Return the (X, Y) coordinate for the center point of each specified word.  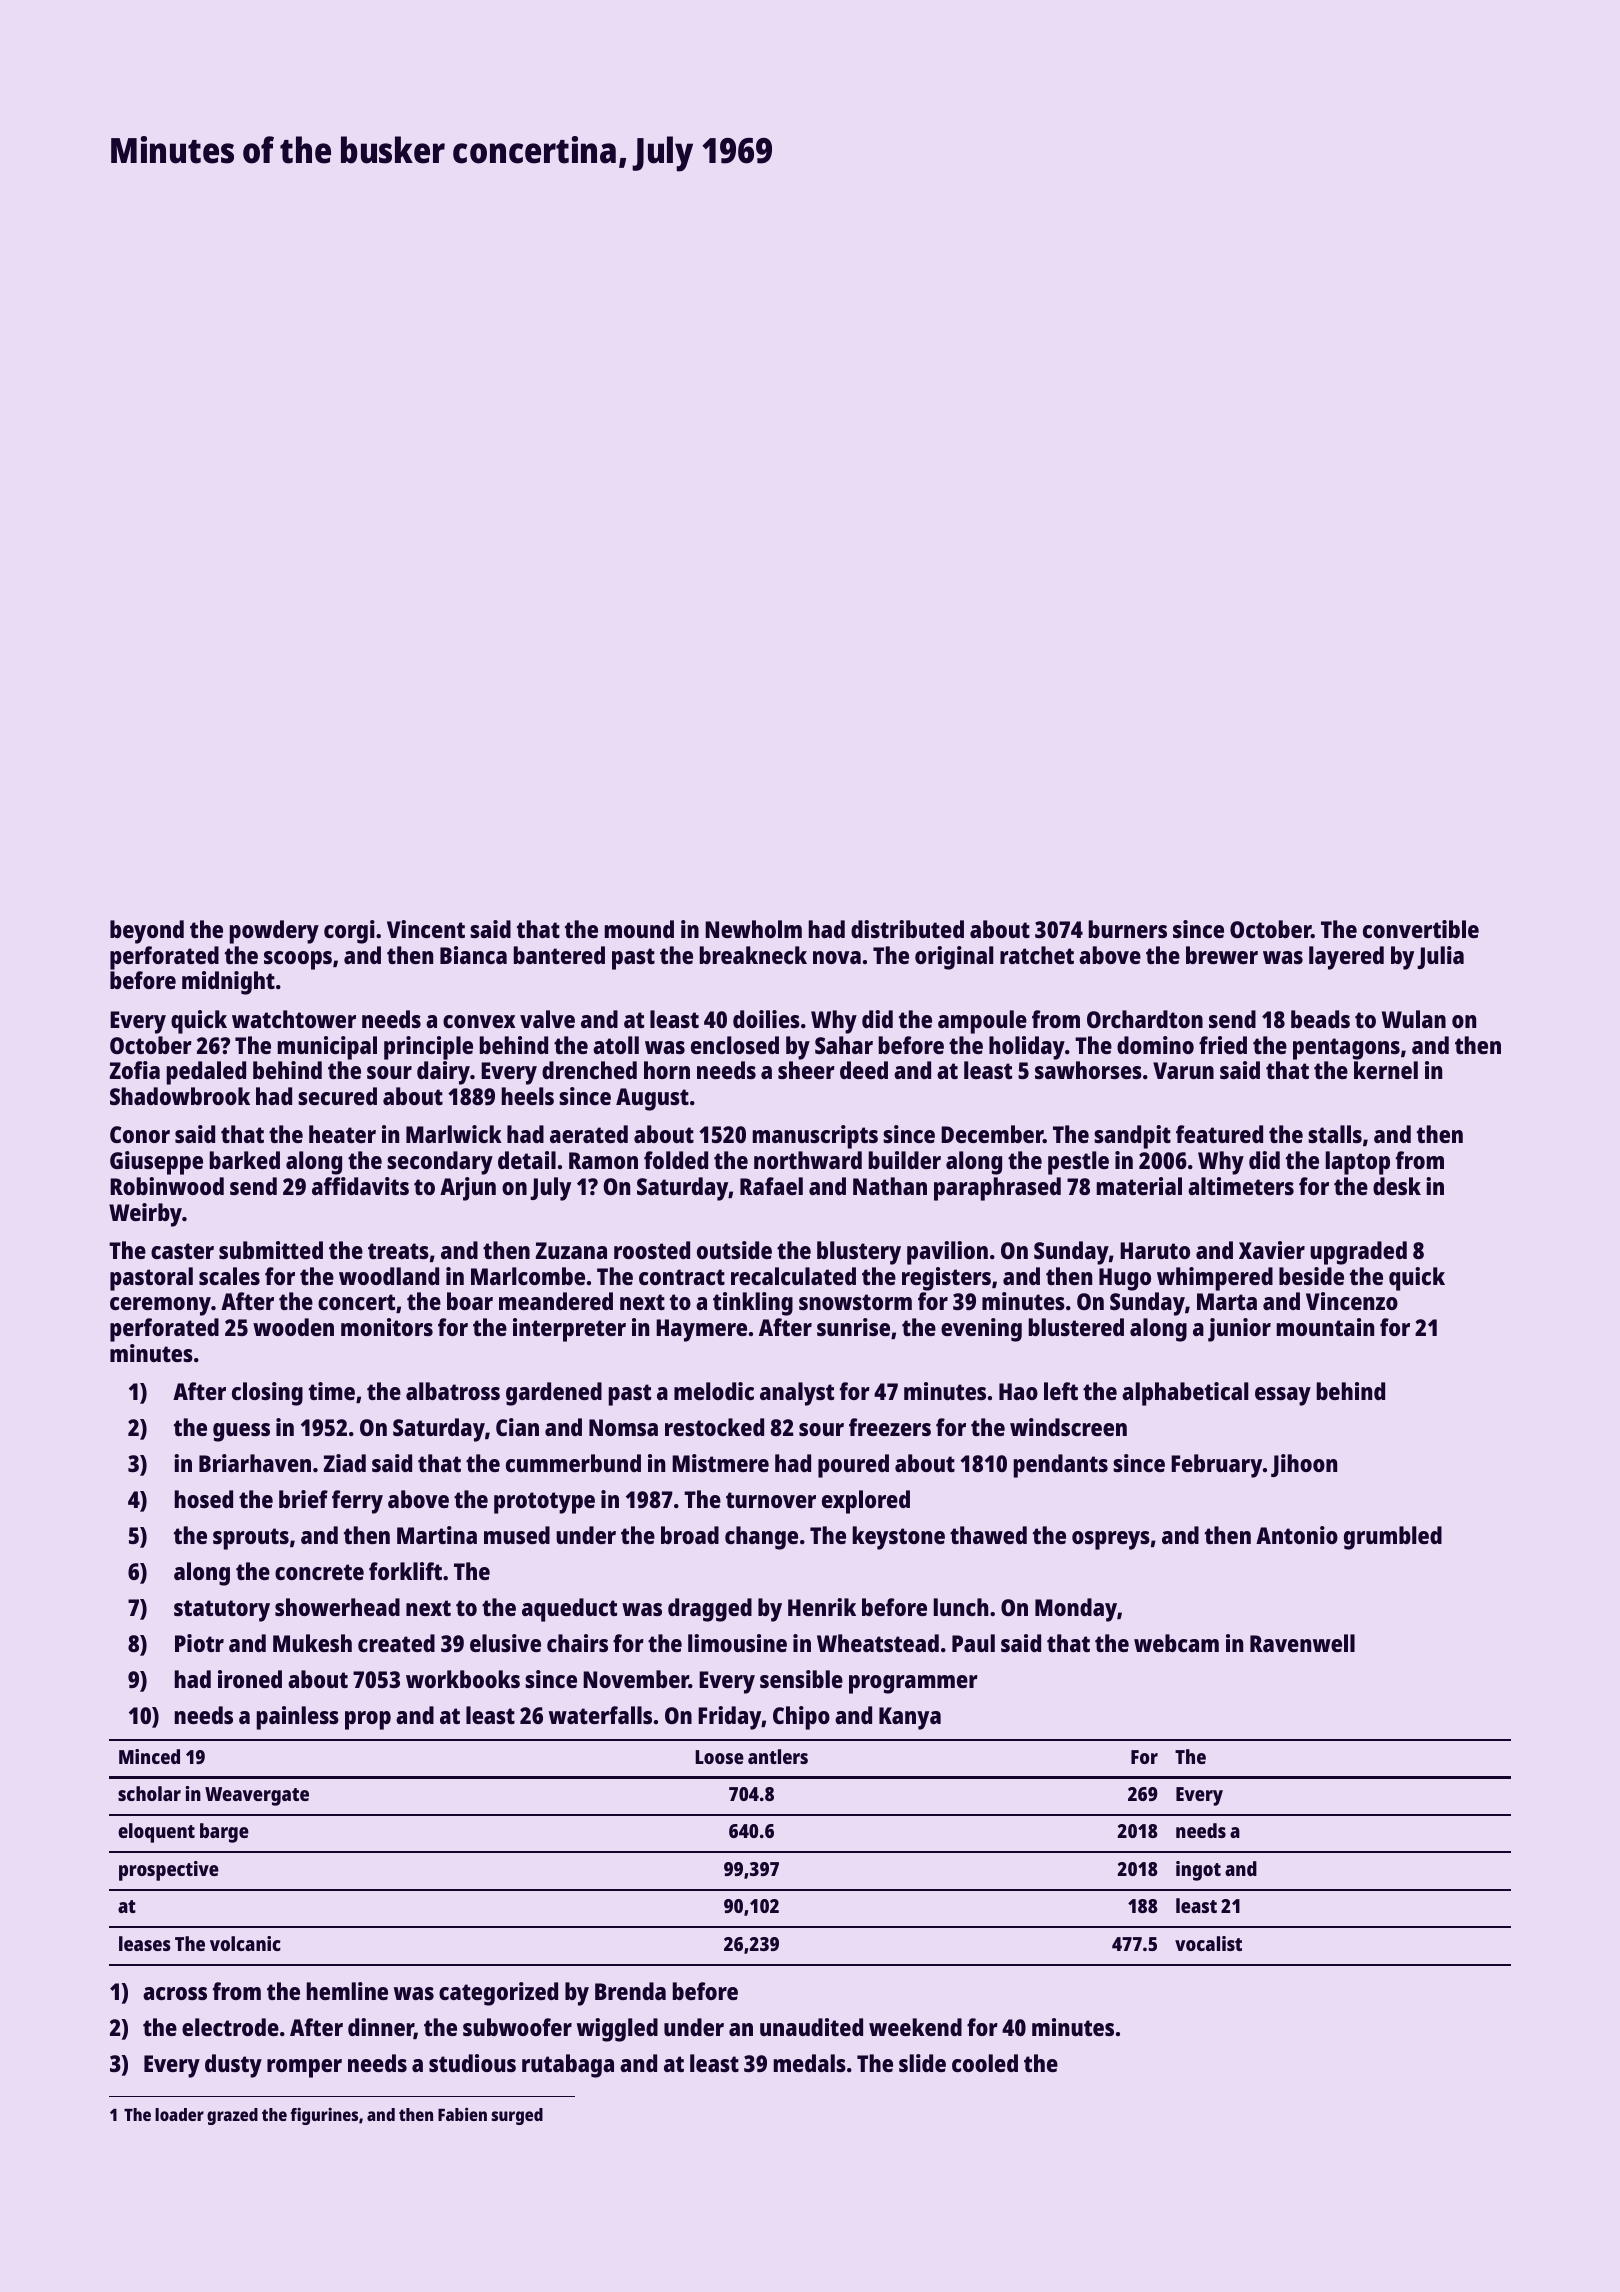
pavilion (947, 1253)
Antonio (1297, 1535)
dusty (233, 2066)
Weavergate (257, 1796)
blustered (1076, 1327)
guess (241, 1432)
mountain (1325, 1327)
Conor (140, 1134)
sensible (801, 1679)
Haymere (701, 1330)
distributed (907, 929)
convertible (1421, 929)
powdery (274, 932)
